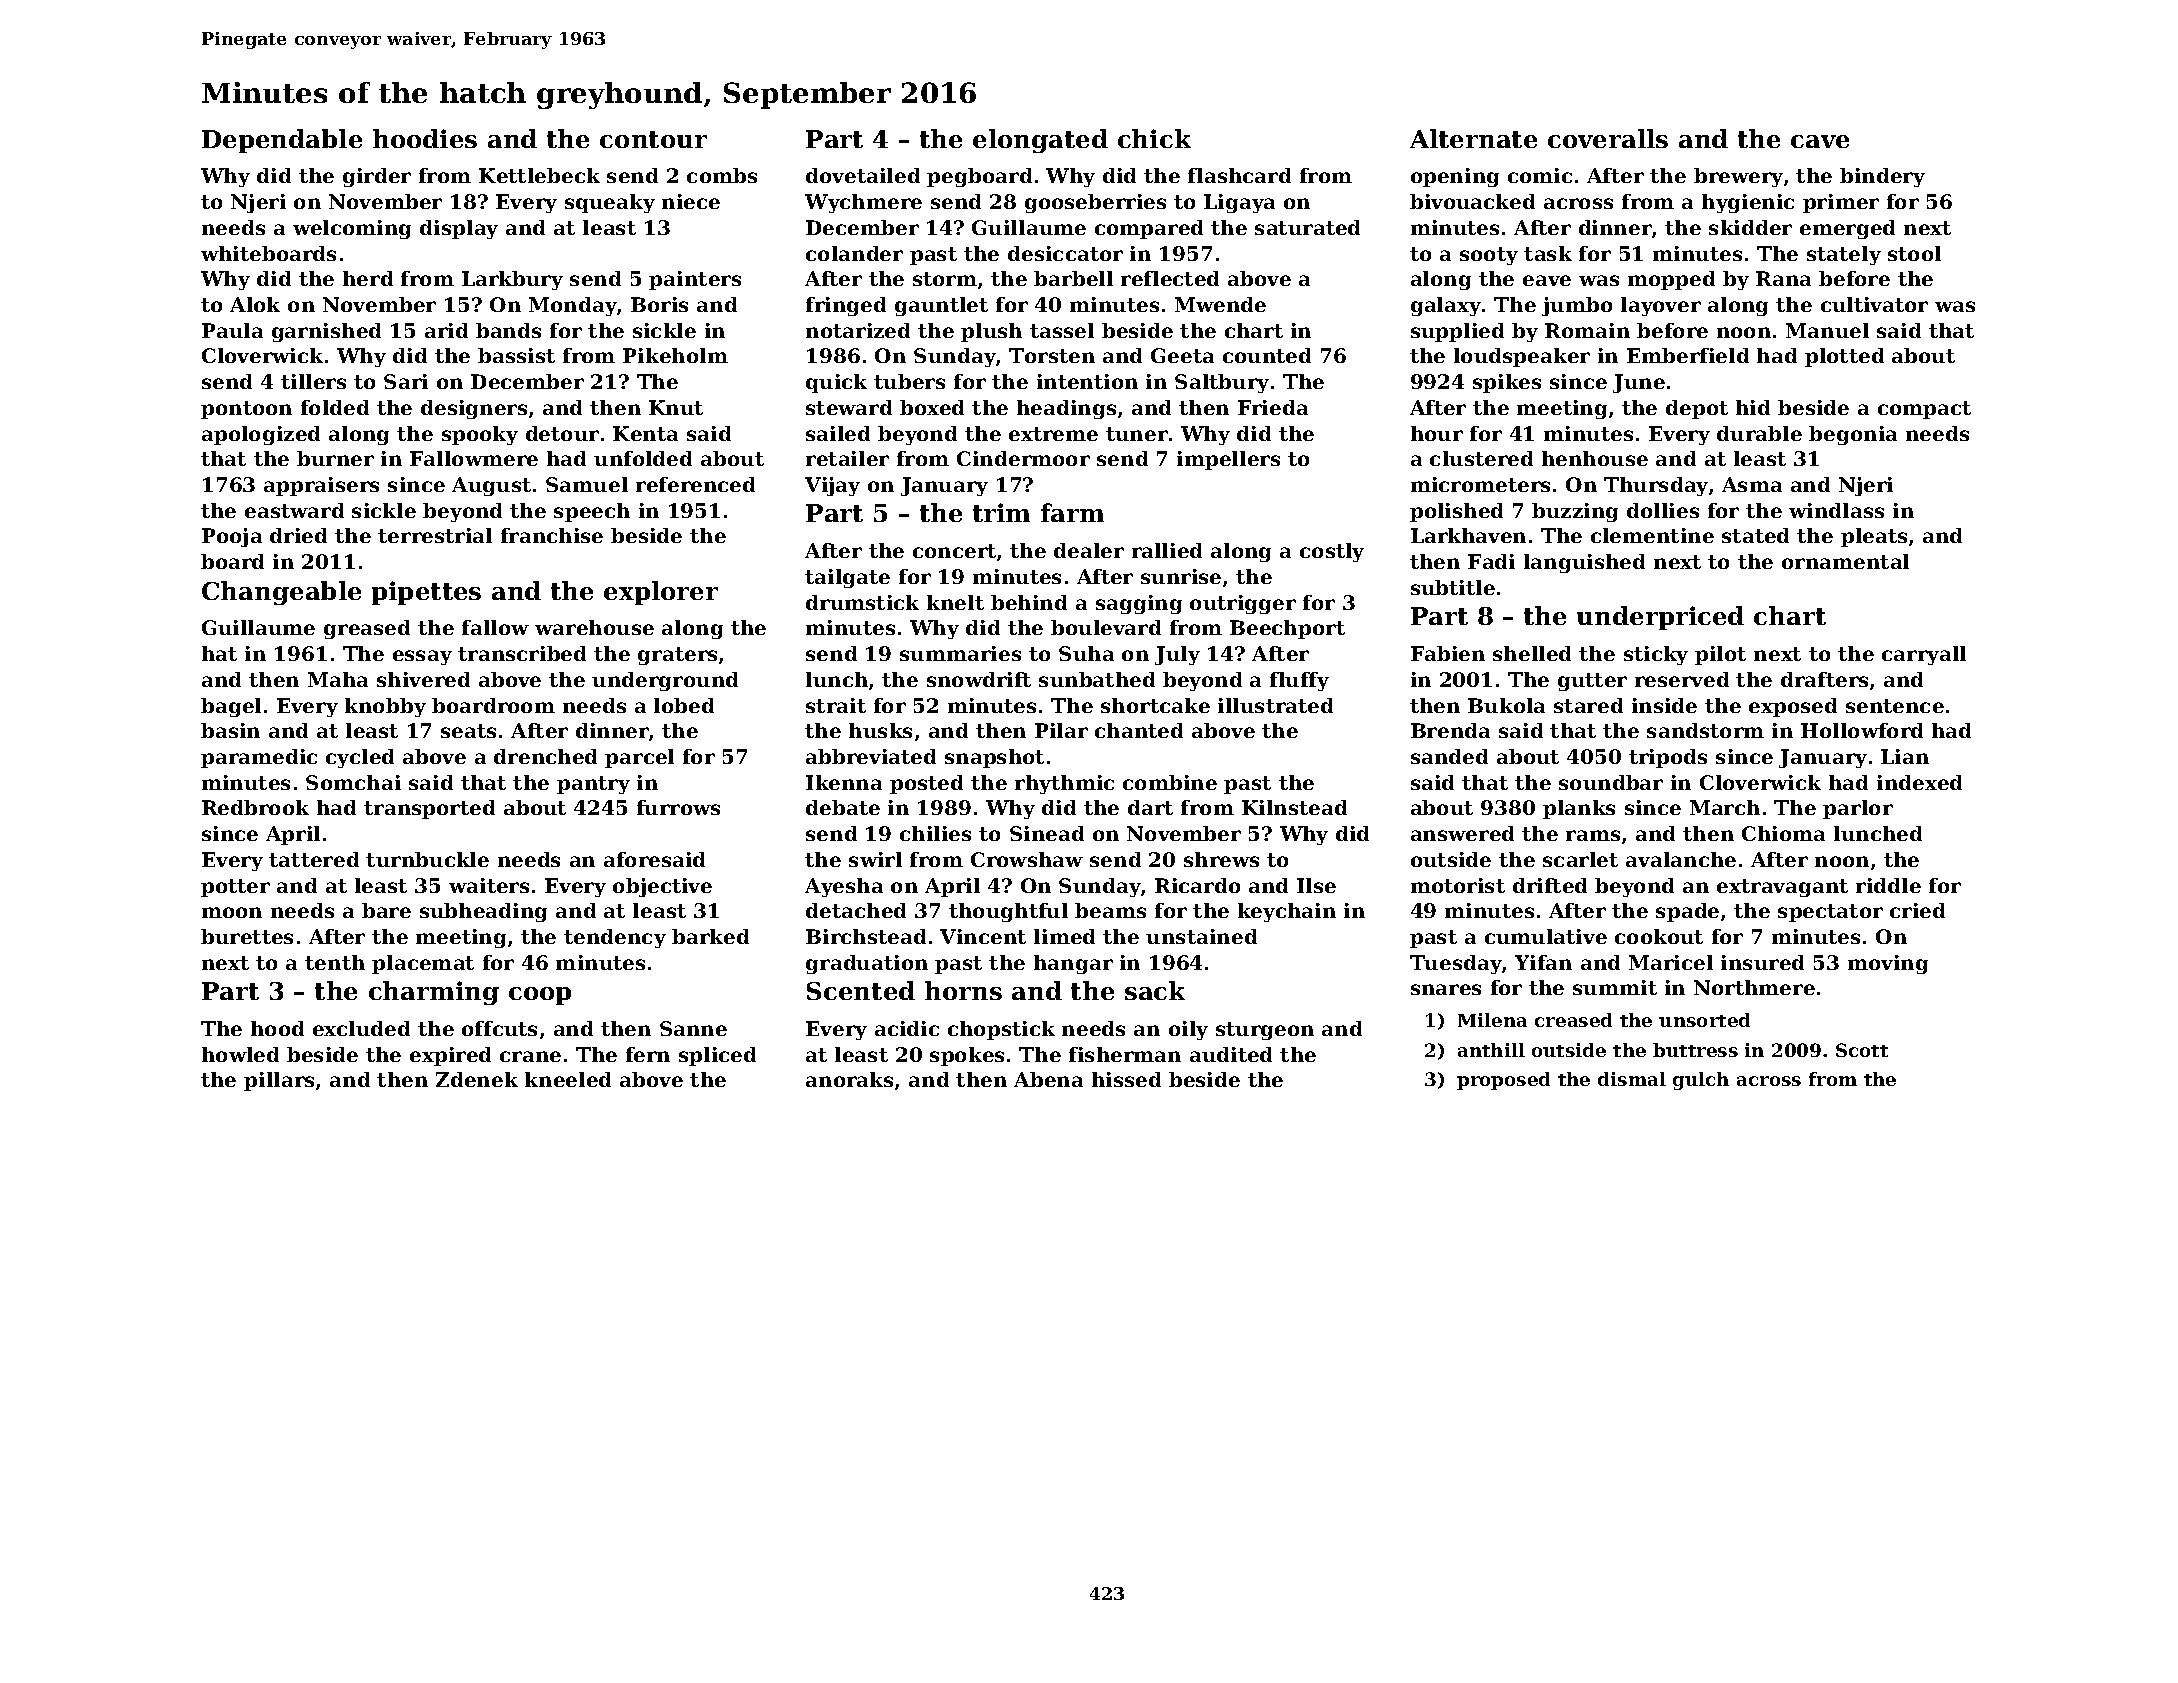 The height and width of the image is (1683, 2178). What do you see at coordinates (849, 1079) in the image?
I see `anoraks` at bounding box center [849, 1079].
